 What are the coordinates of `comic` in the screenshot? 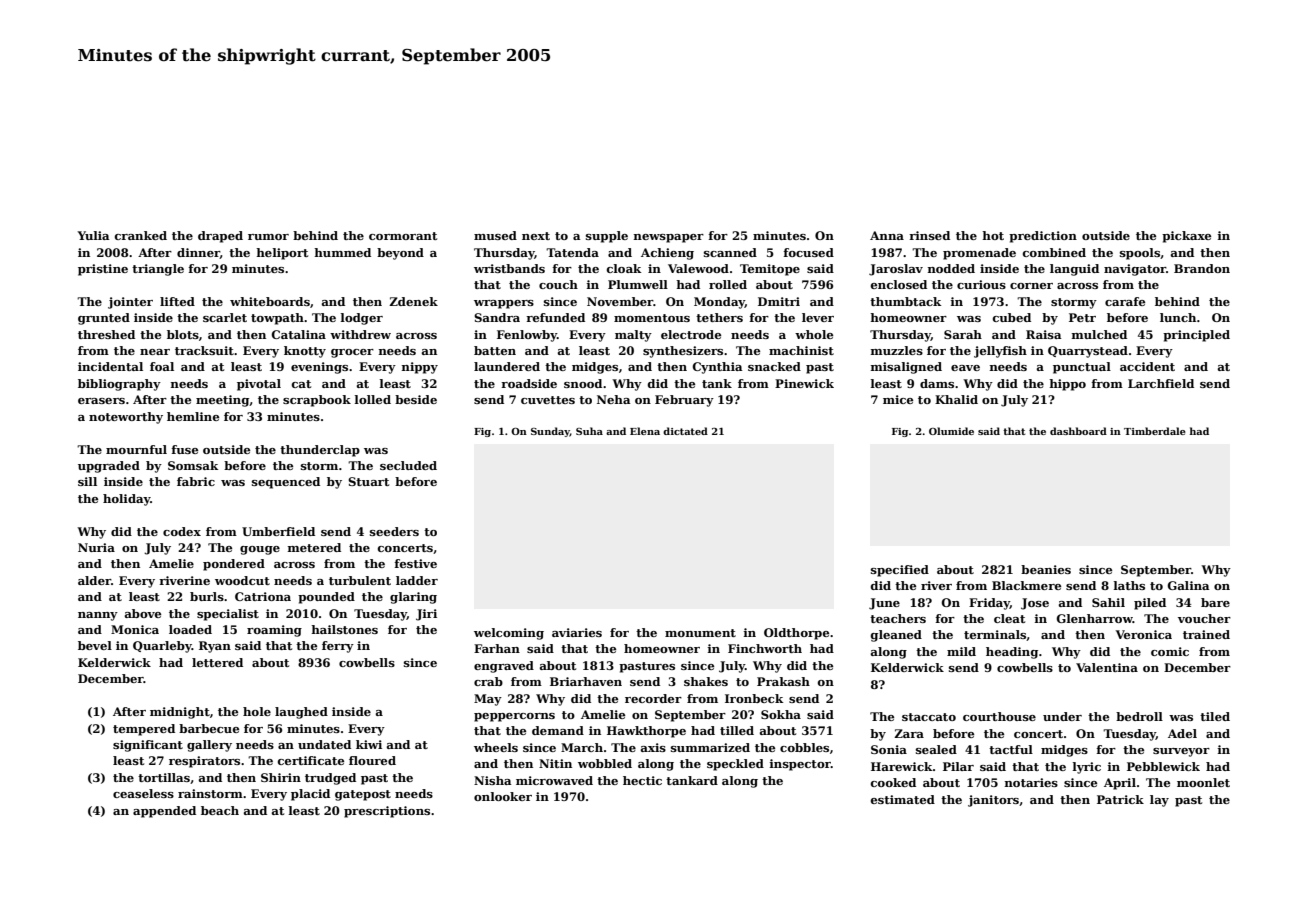 It's located at (1170, 651).
